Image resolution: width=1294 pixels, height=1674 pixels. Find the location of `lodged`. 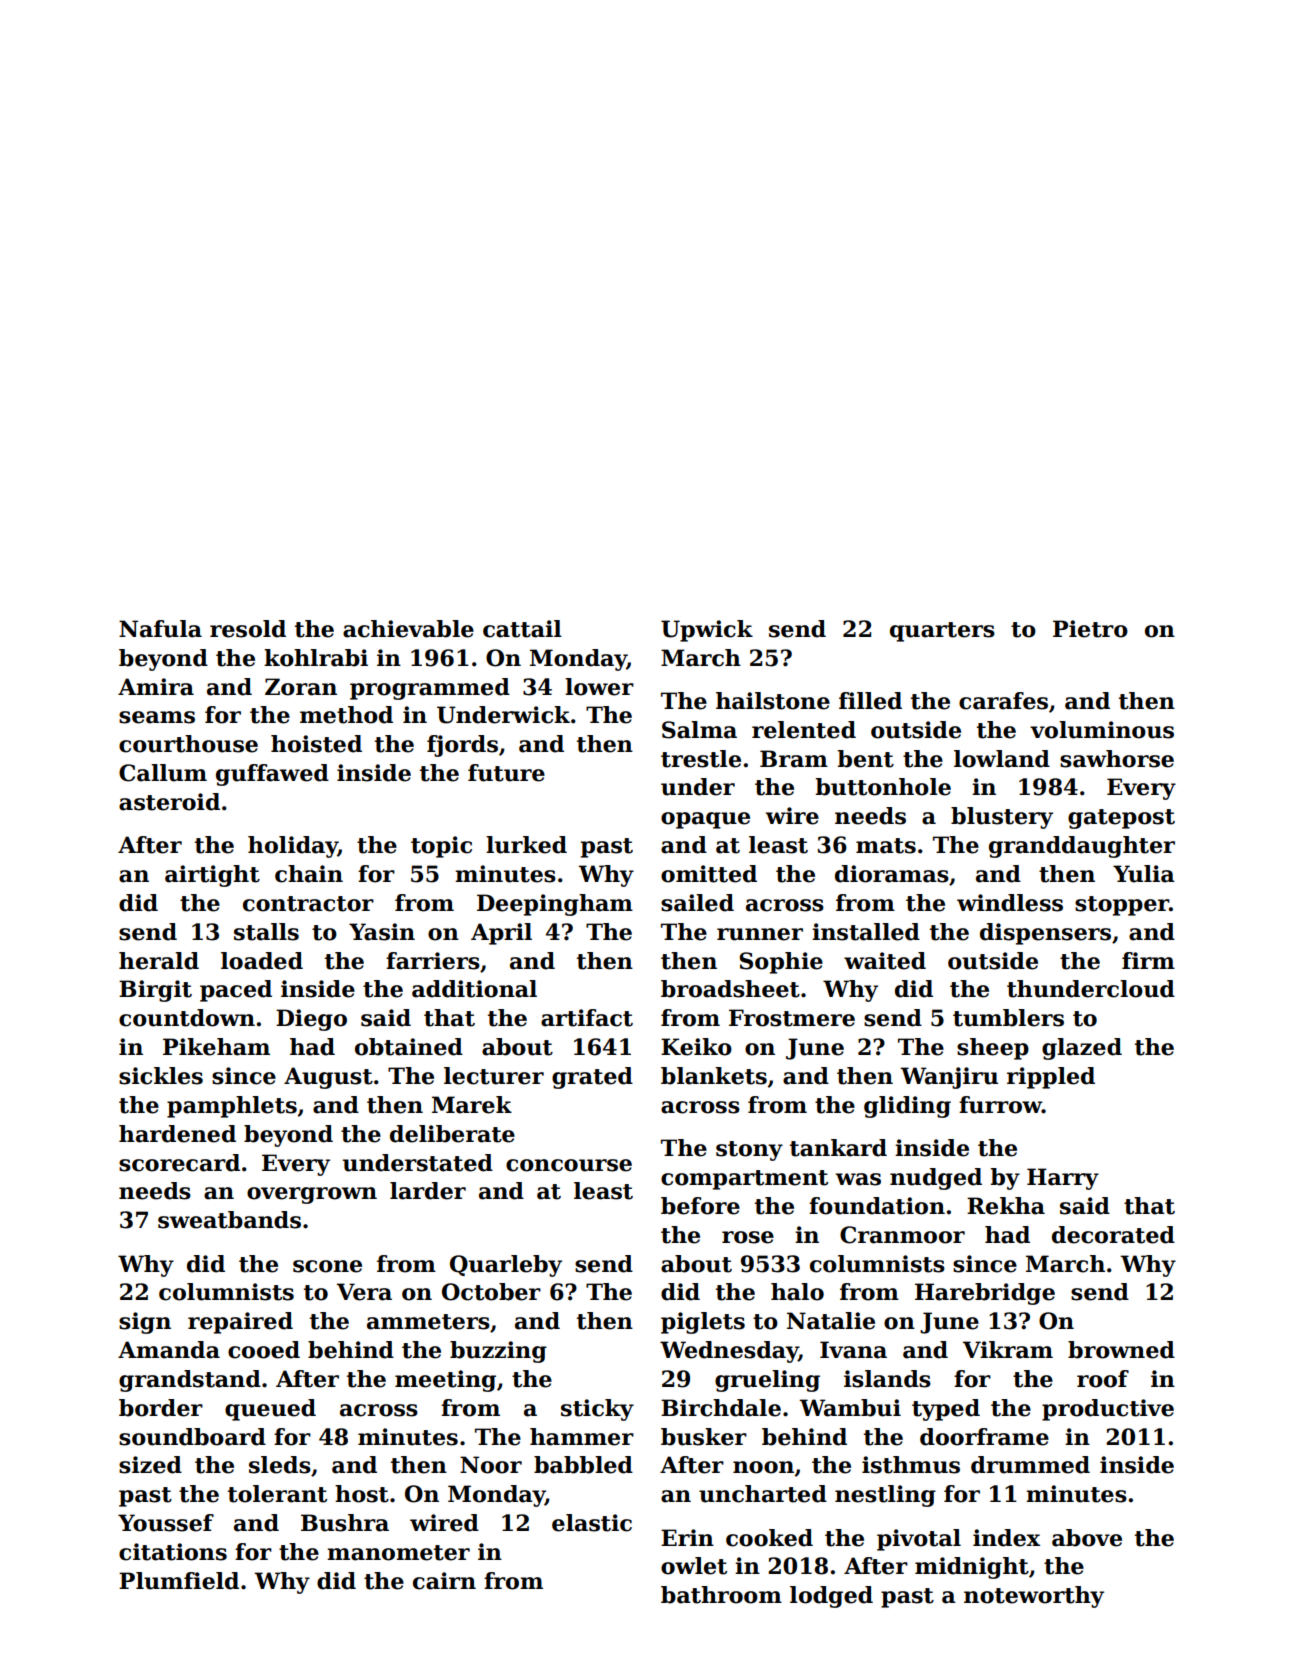

lodged is located at coordinates (831, 1597).
